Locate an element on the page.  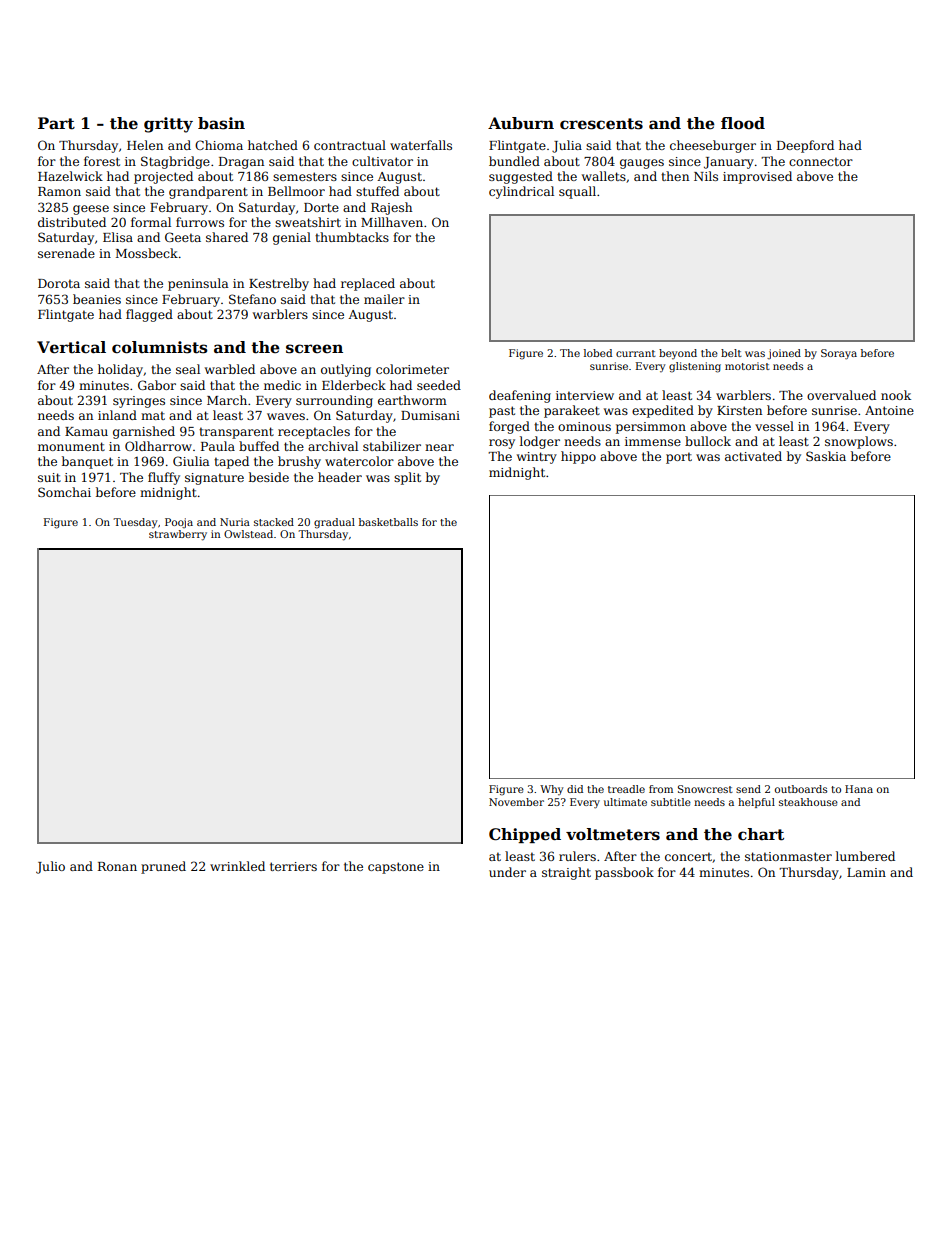
Hazelwick is located at coordinates (70, 176).
